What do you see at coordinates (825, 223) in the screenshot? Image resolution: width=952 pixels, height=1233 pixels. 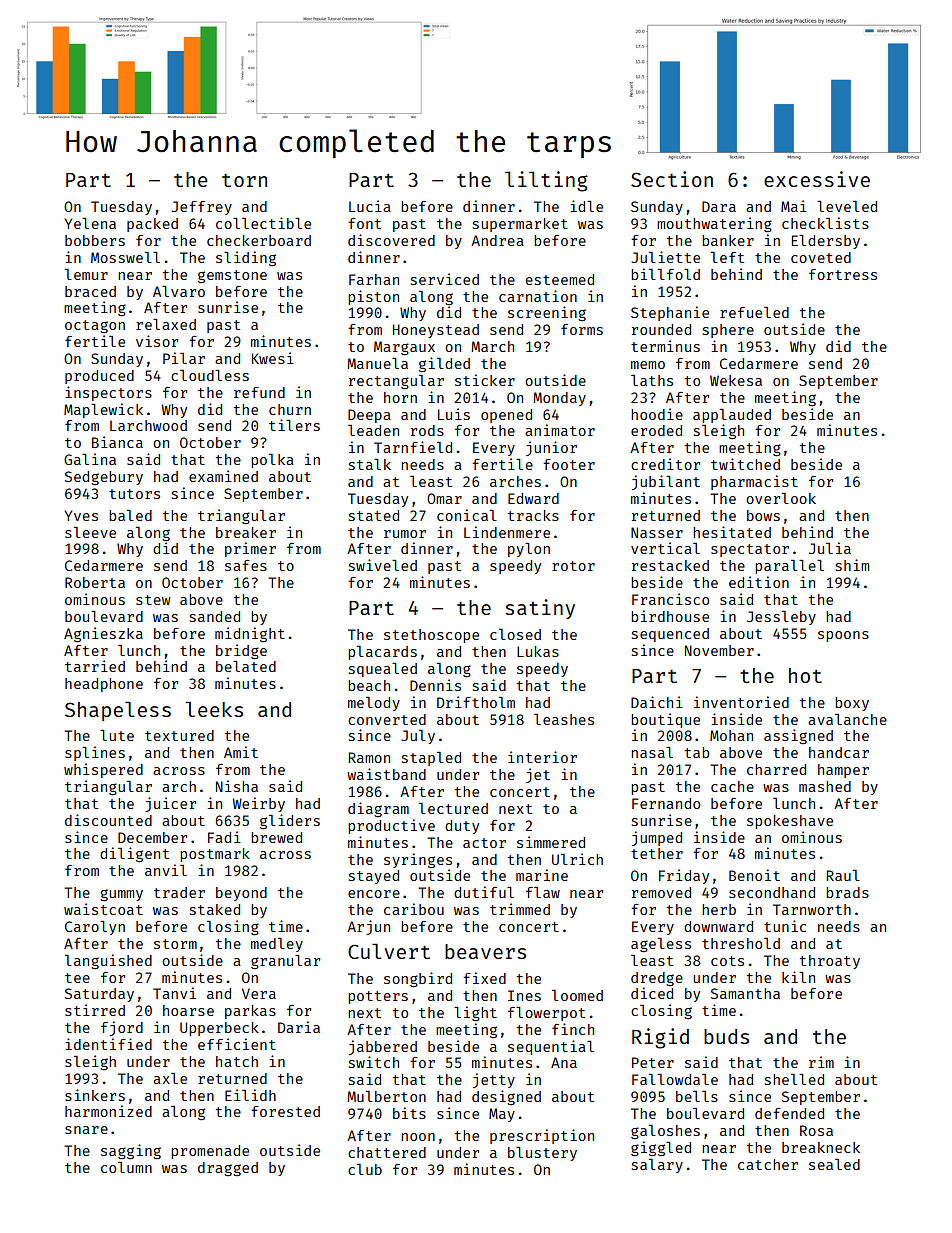 I see `checklists` at bounding box center [825, 223].
